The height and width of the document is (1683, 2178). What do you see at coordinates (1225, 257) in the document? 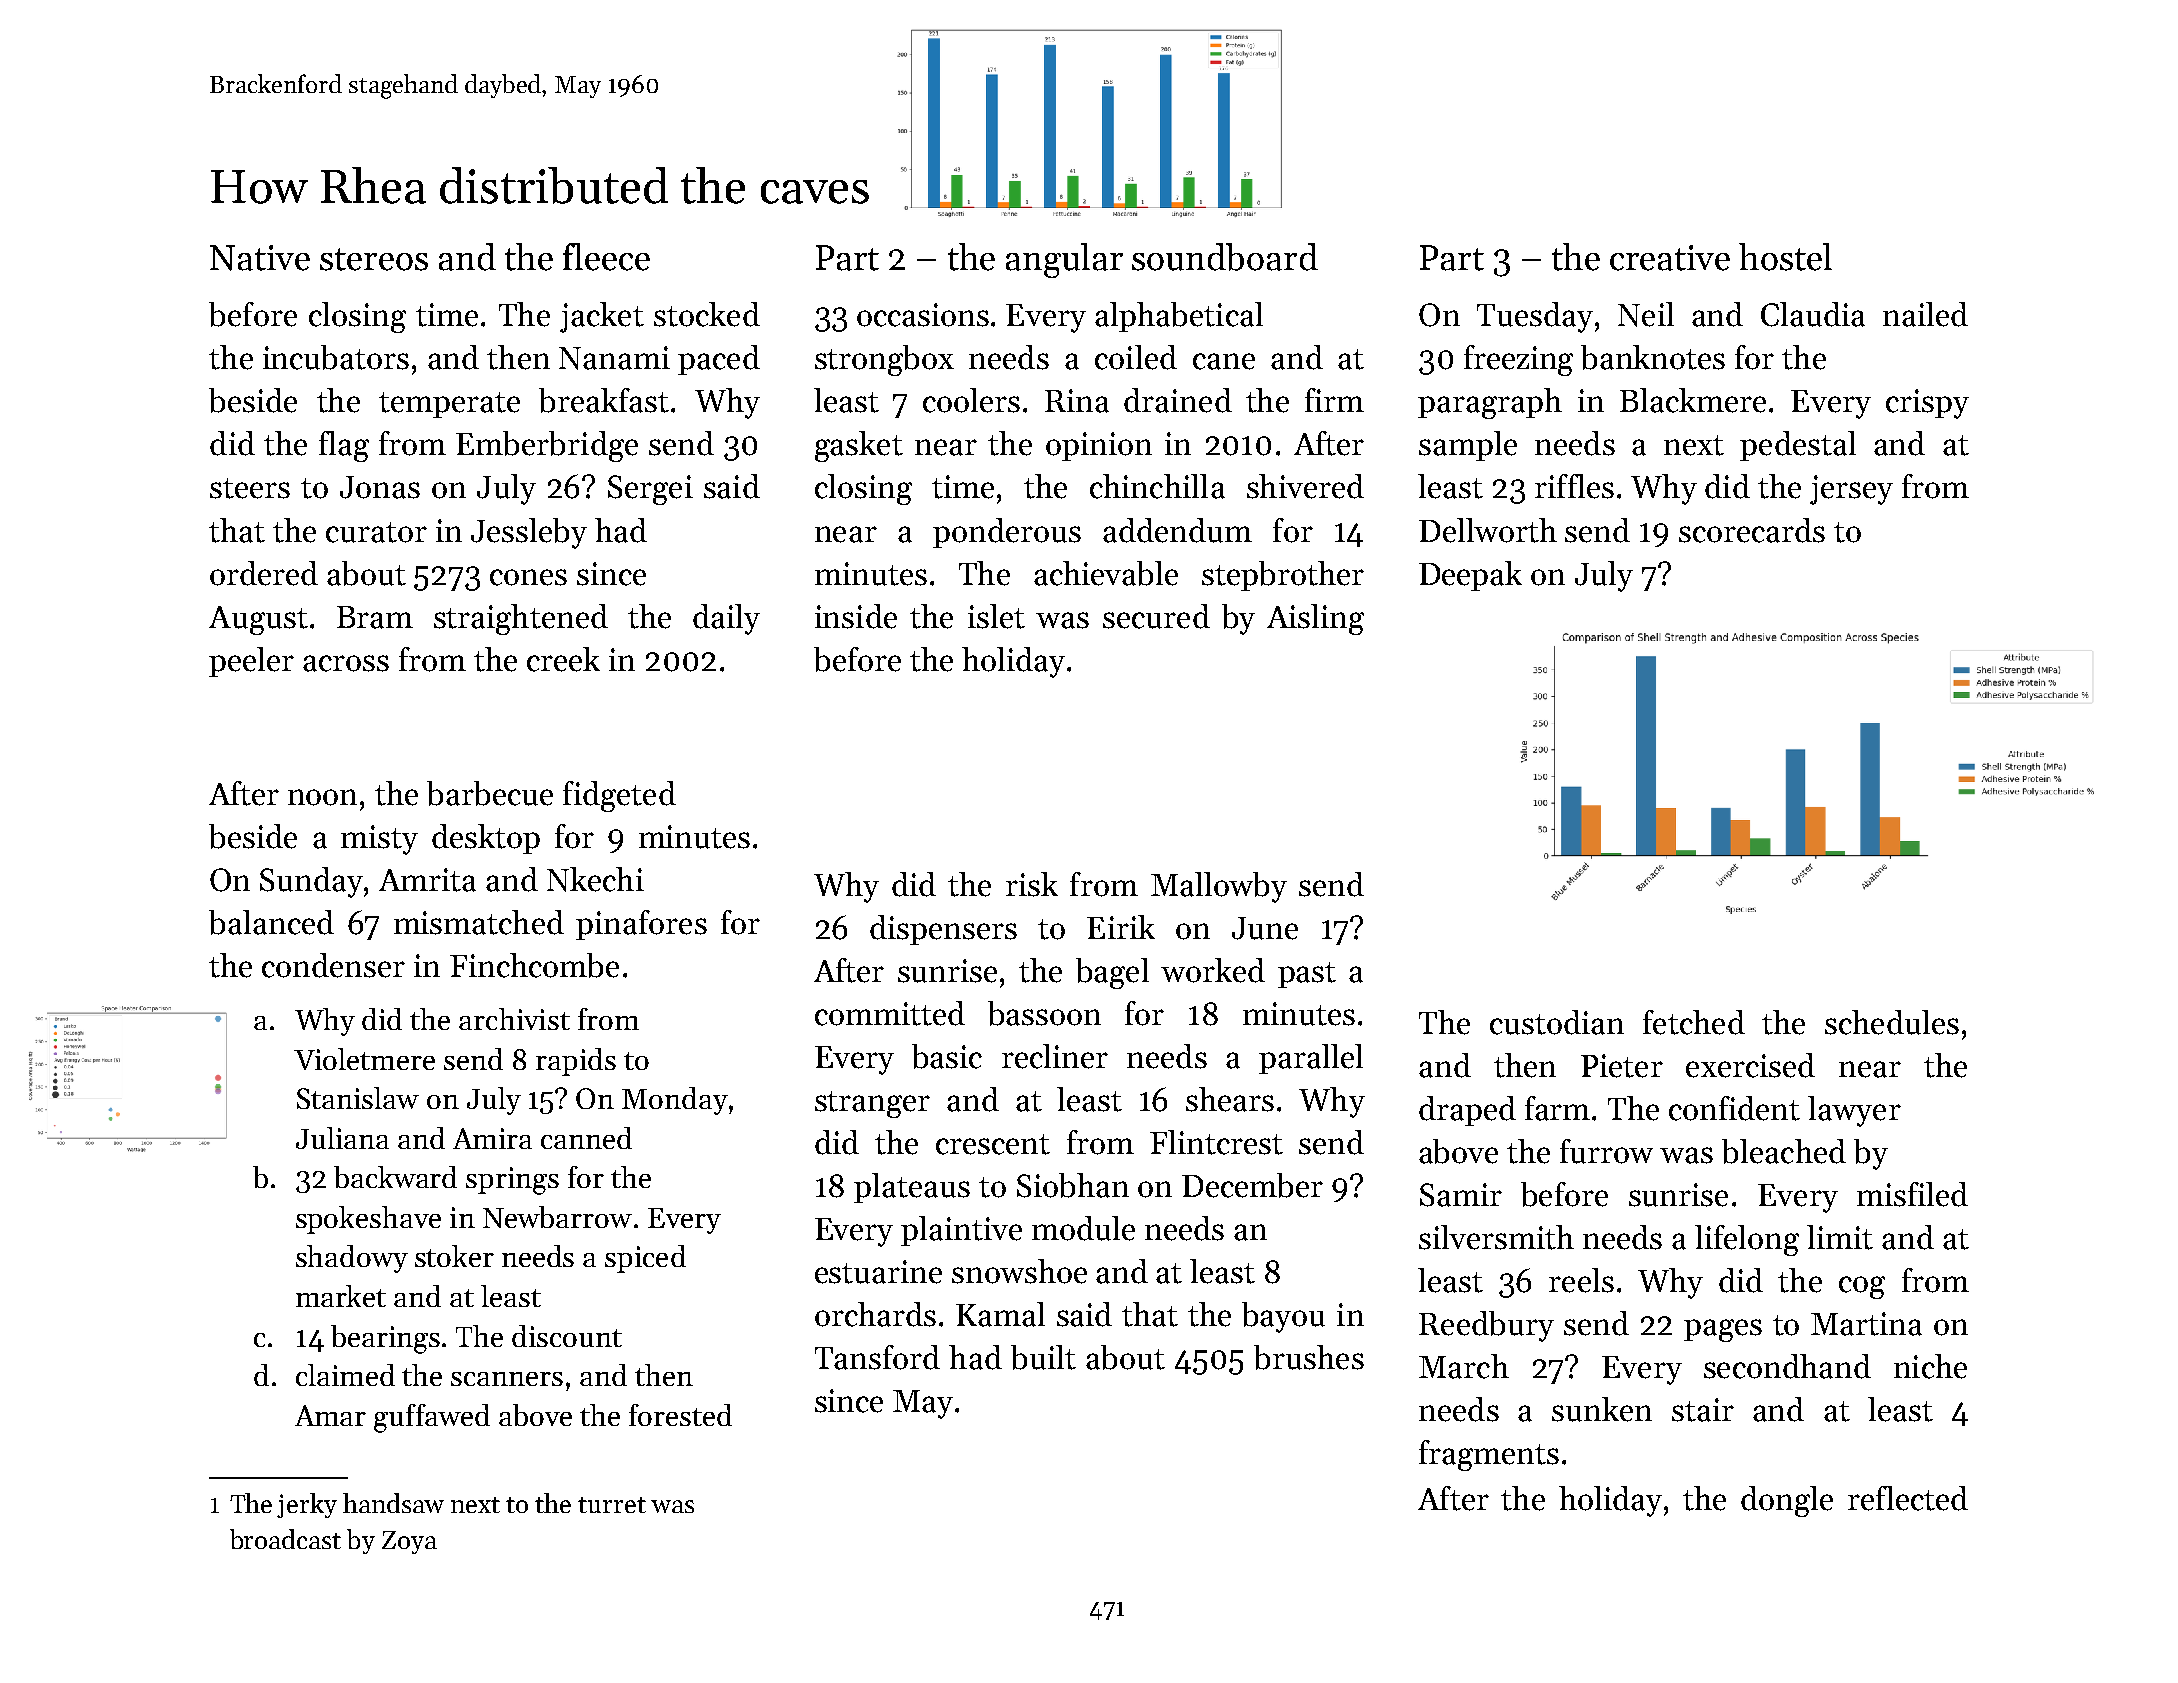
I see `soundboard` at bounding box center [1225, 257].
